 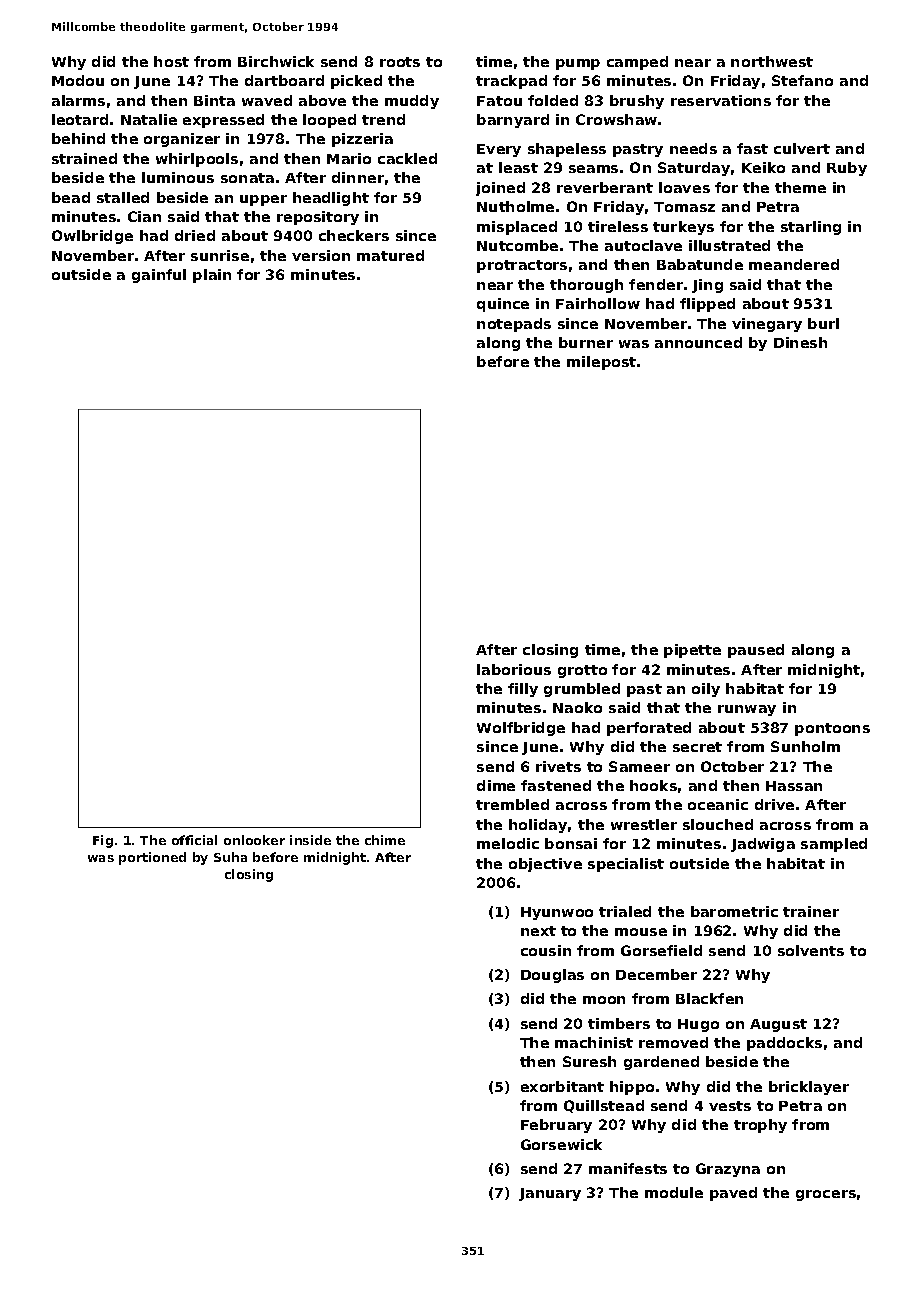 I want to click on perforated, so click(x=649, y=729).
